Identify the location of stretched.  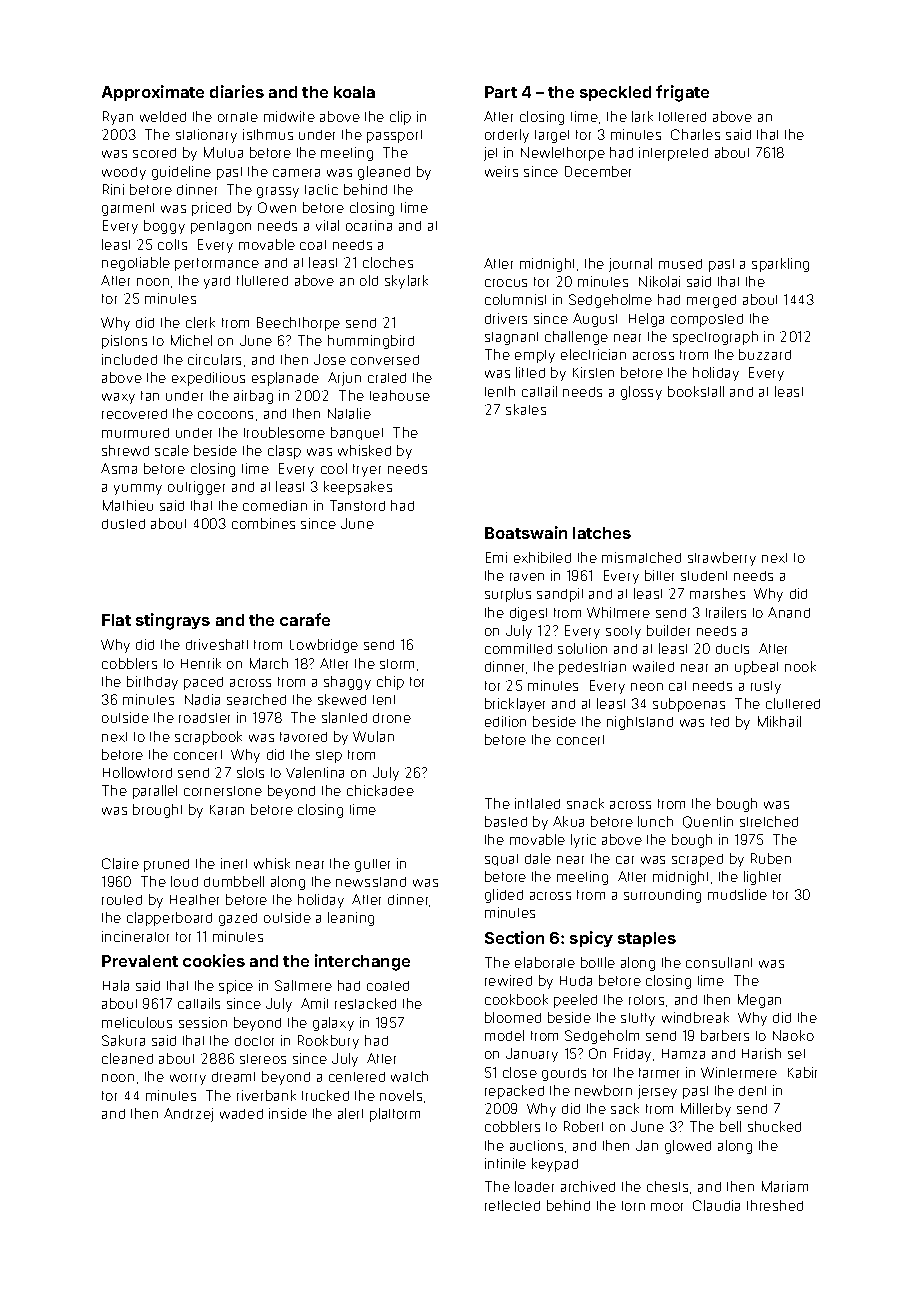
(769, 821).
